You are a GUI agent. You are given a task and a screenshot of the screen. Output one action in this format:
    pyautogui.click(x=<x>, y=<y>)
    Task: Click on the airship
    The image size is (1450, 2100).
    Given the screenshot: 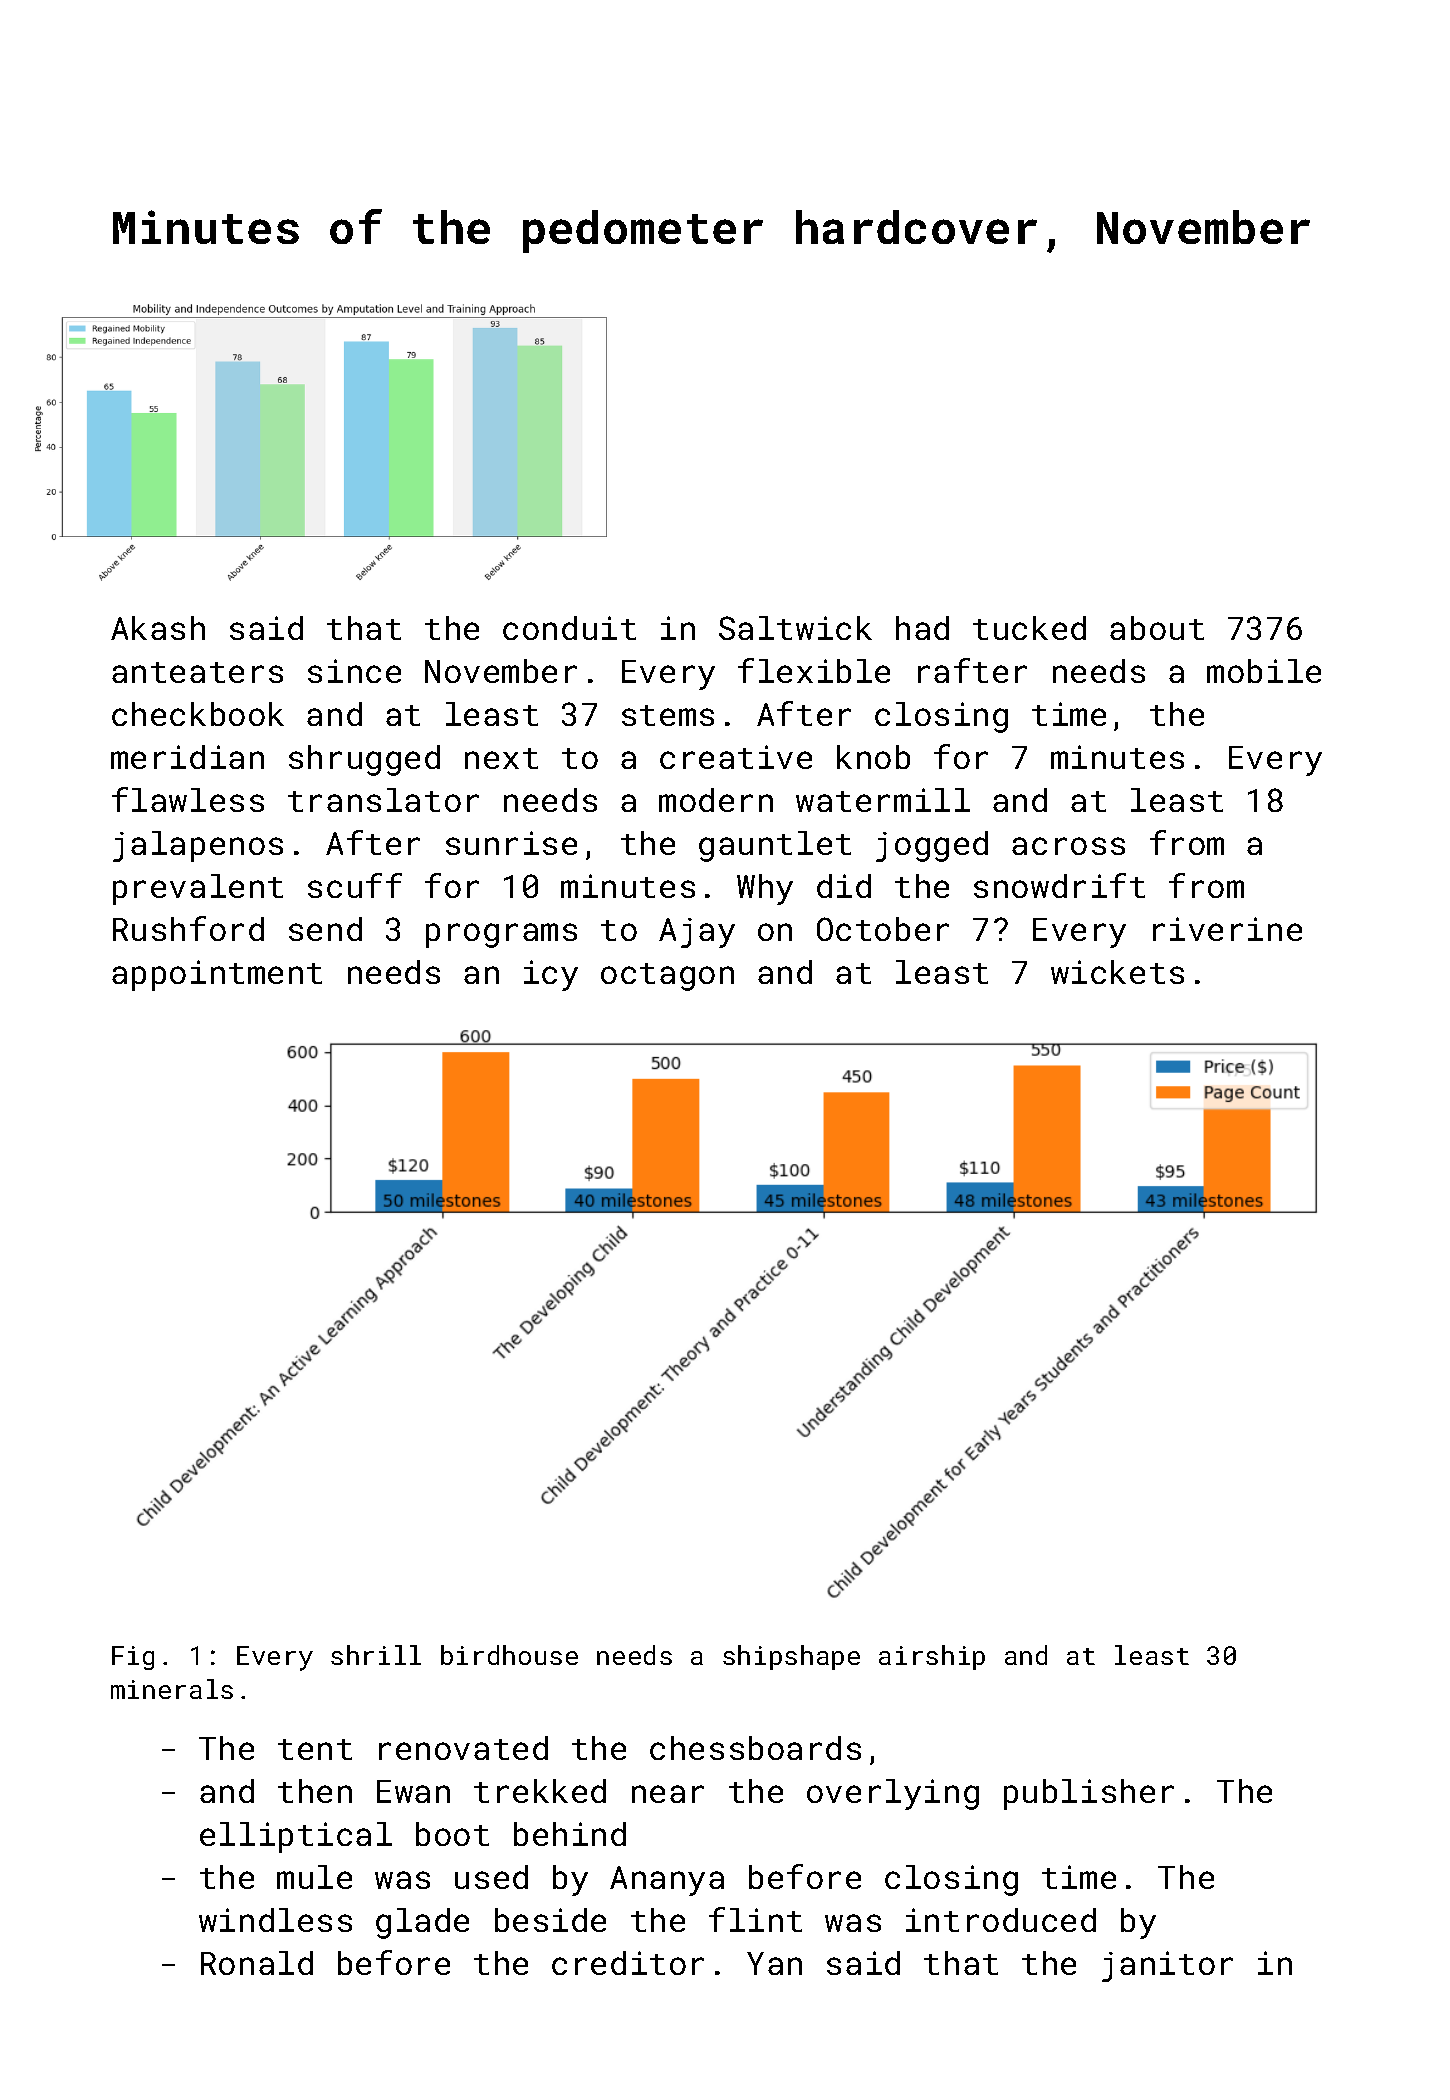 What is the action you would take?
    pyautogui.click(x=932, y=1657)
